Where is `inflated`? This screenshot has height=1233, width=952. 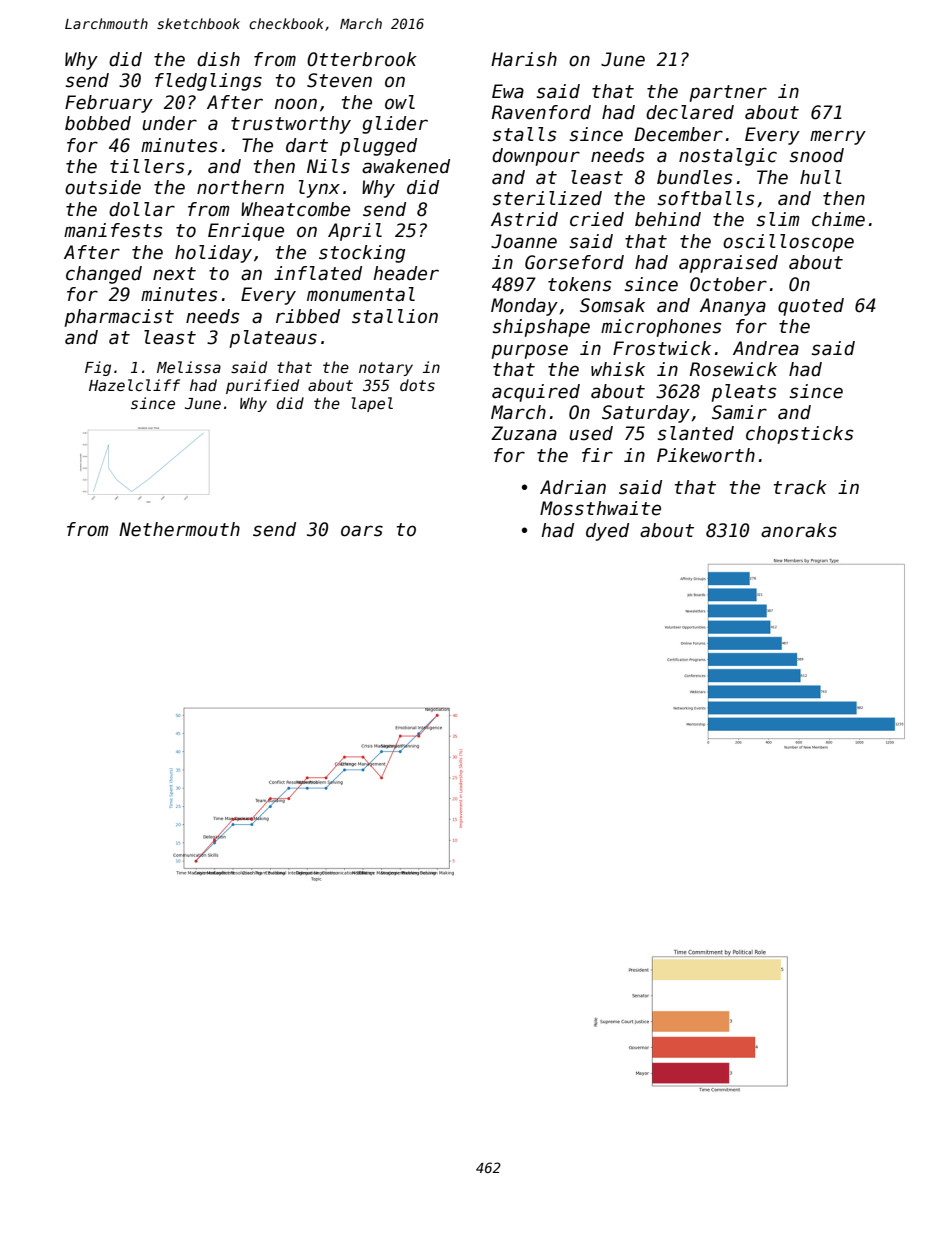 inflated is located at coordinates (318, 273).
